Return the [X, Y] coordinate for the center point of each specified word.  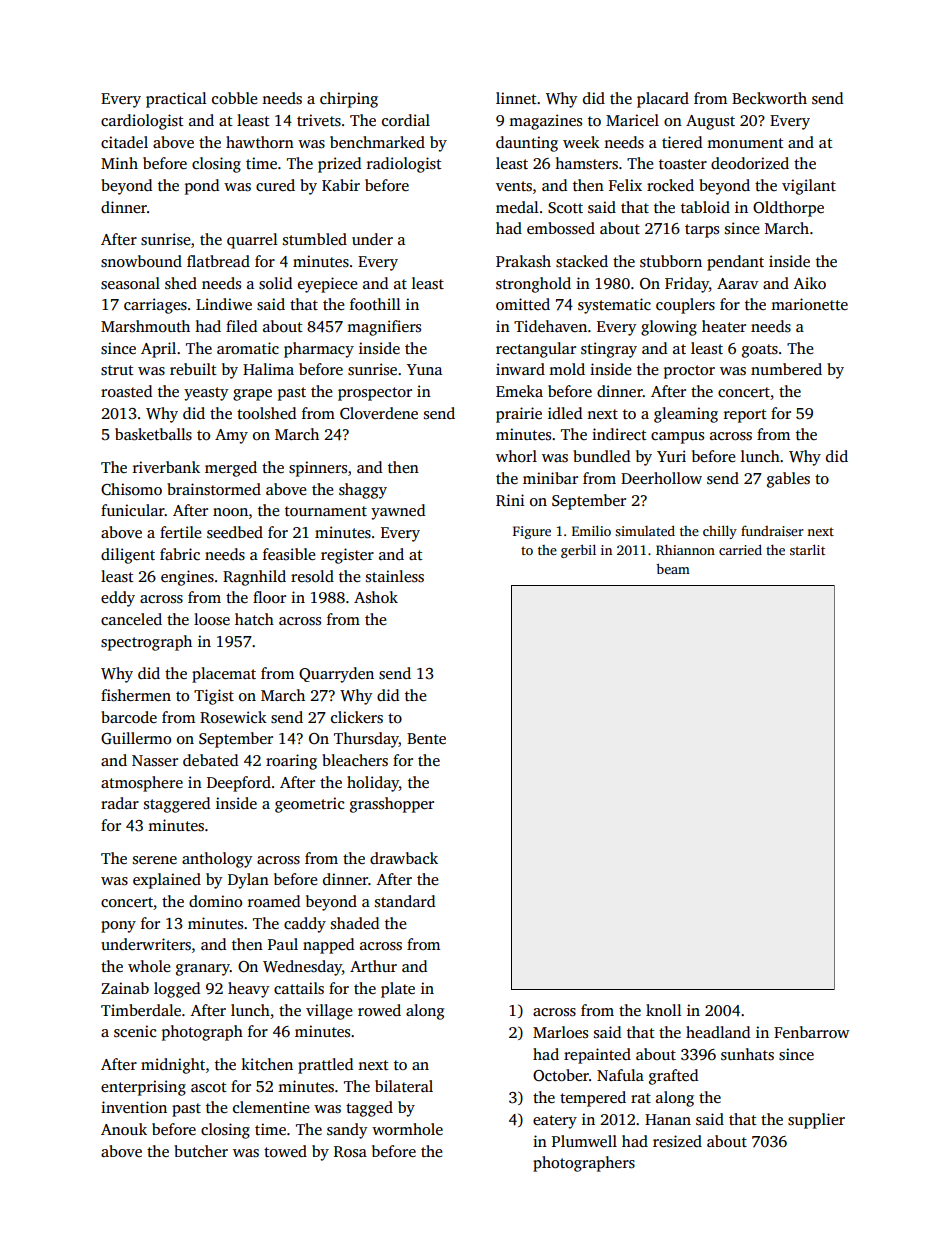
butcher [201, 1151]
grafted [673, 1077]
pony [118, 927]
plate [398, 990]
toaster [683, 164]
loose [212, 619]
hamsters [586, 163]
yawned [398, 512]
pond [202, 187]
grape [252, 395]
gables [788, 480]
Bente [426, 738]
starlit [807, 549]
